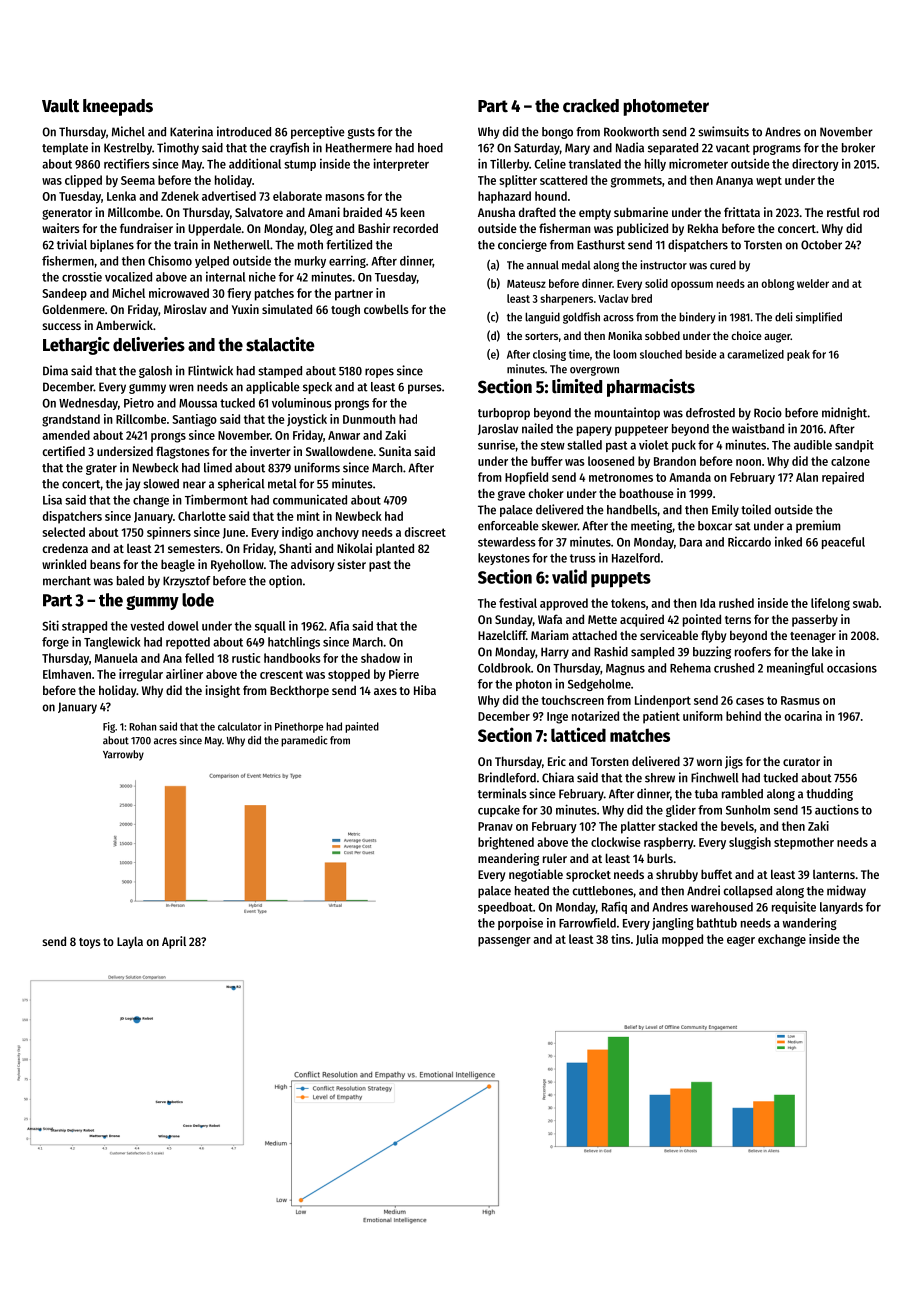  What do you see at coordinates (666, 107) in the document?
I see `photometer` at bounding box center [666, 107].
